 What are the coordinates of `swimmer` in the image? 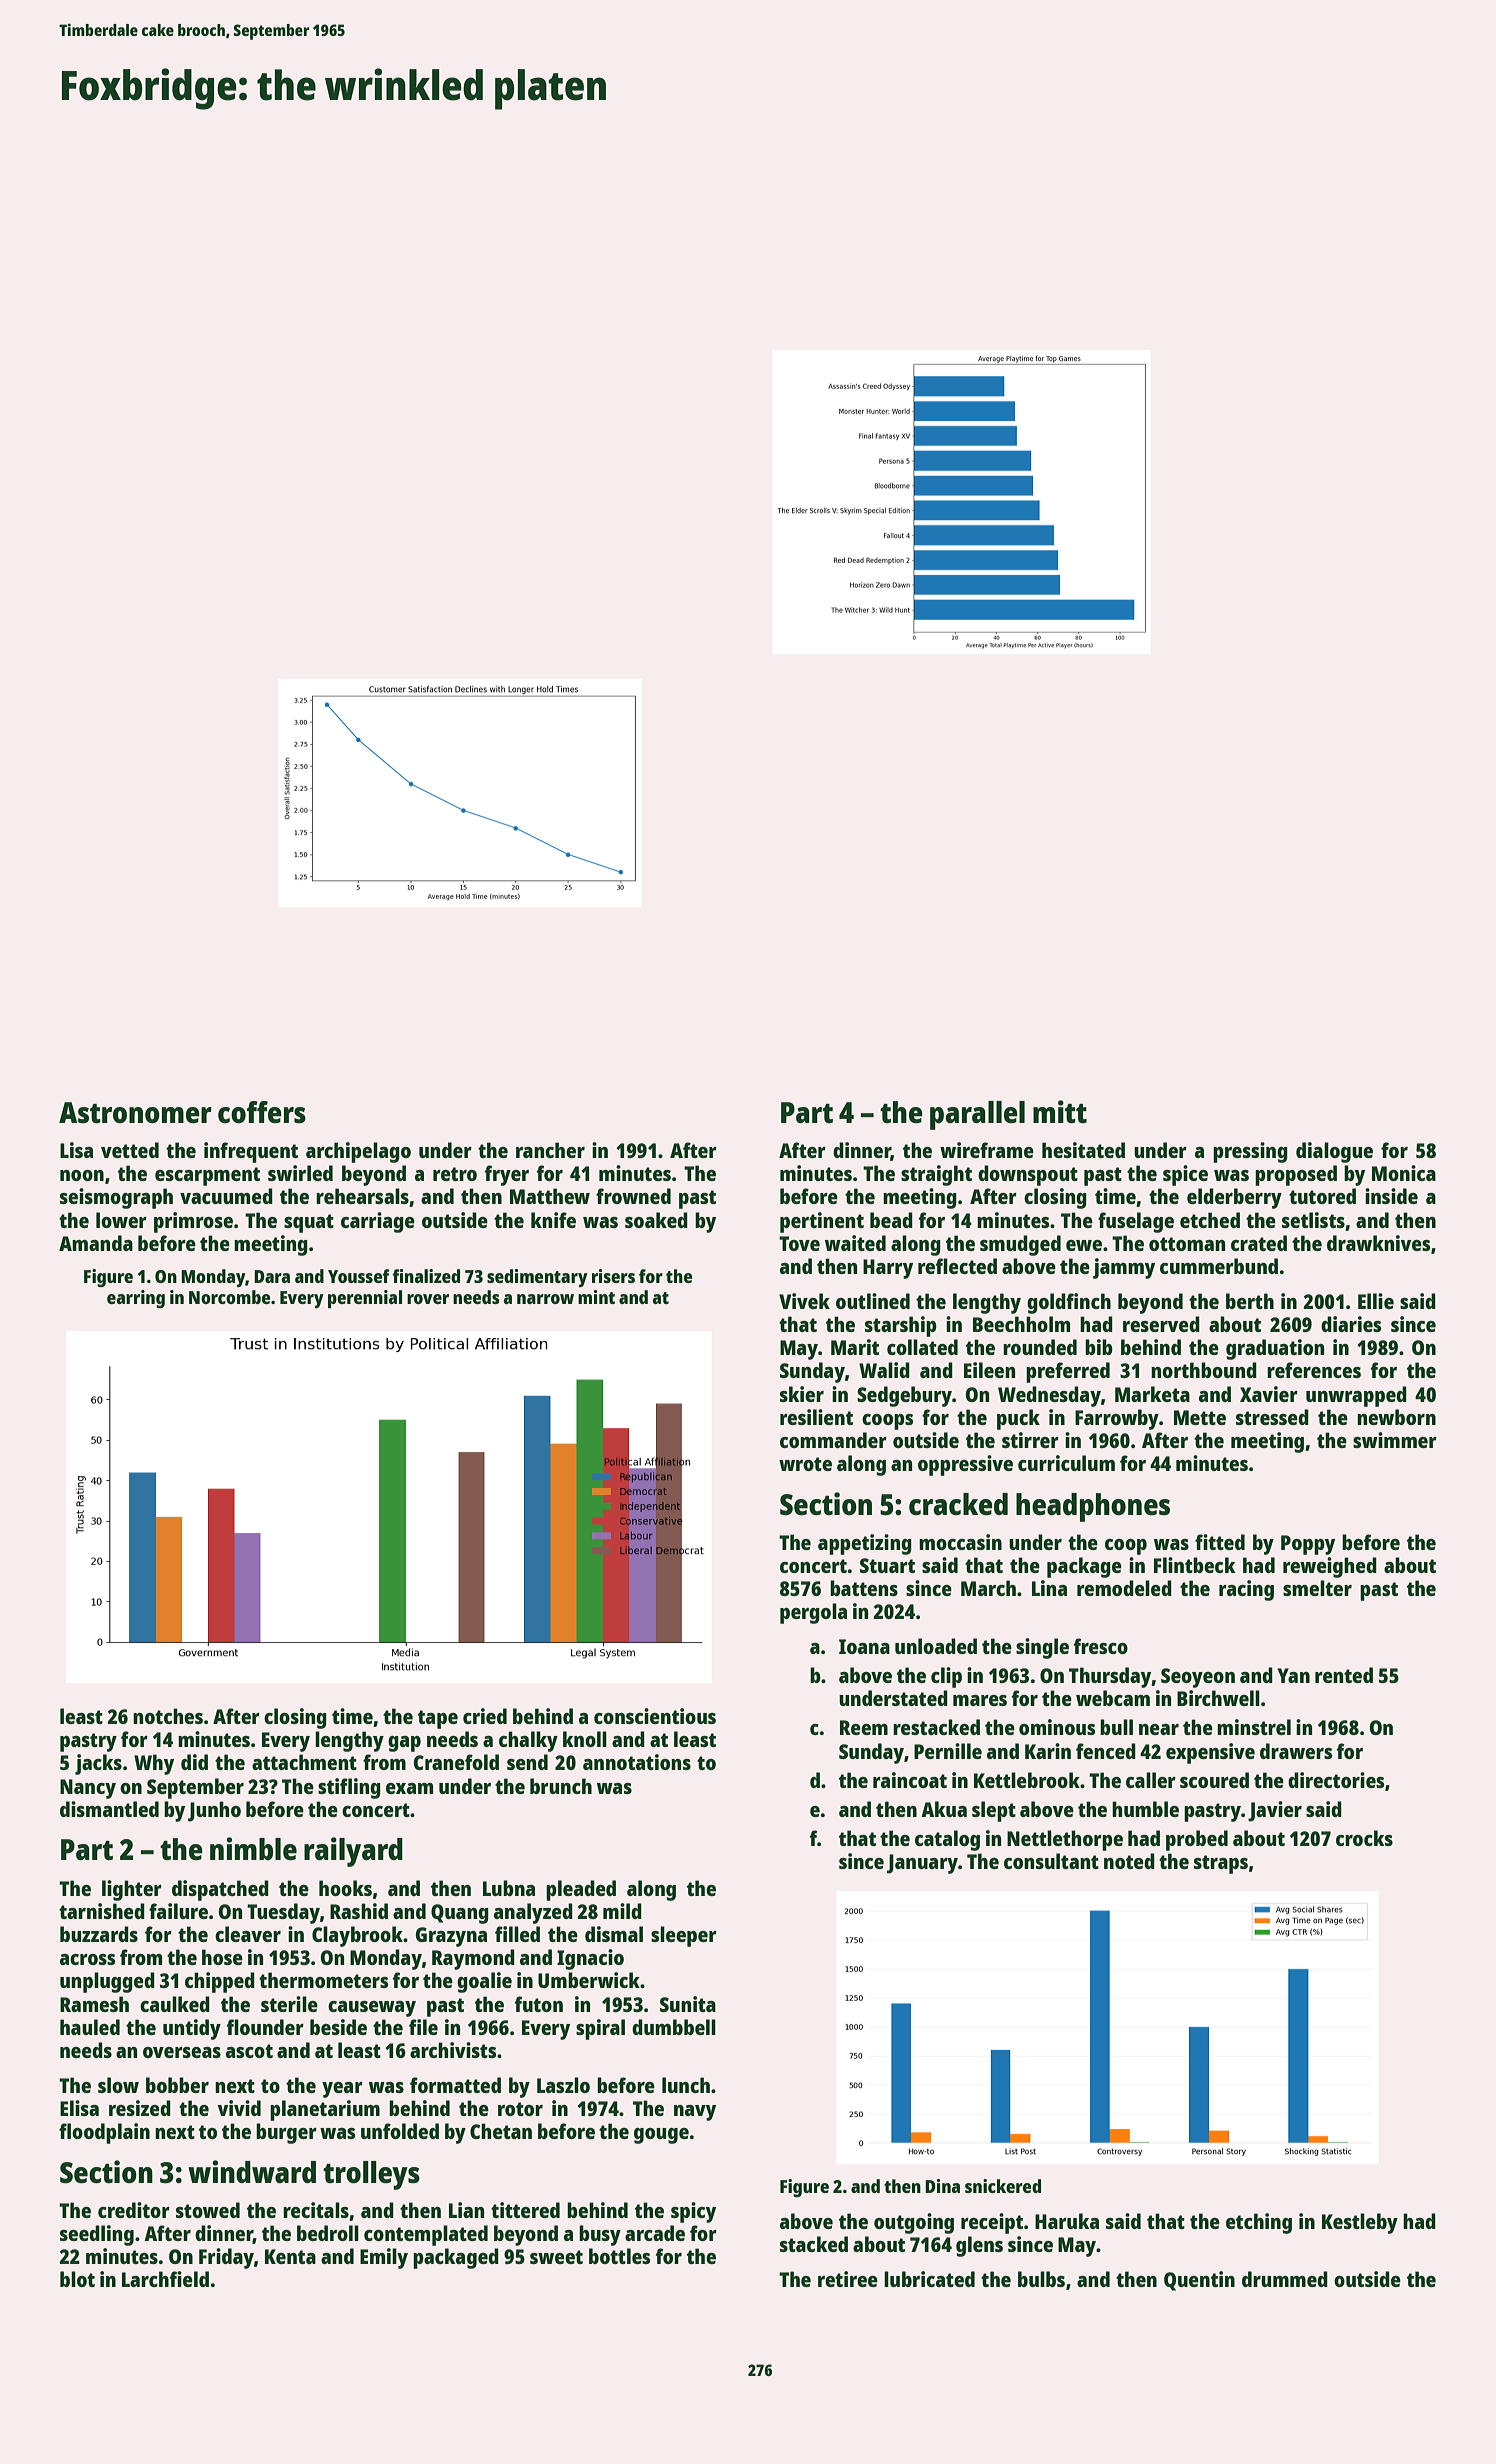 It's located at (1395, 1440).
